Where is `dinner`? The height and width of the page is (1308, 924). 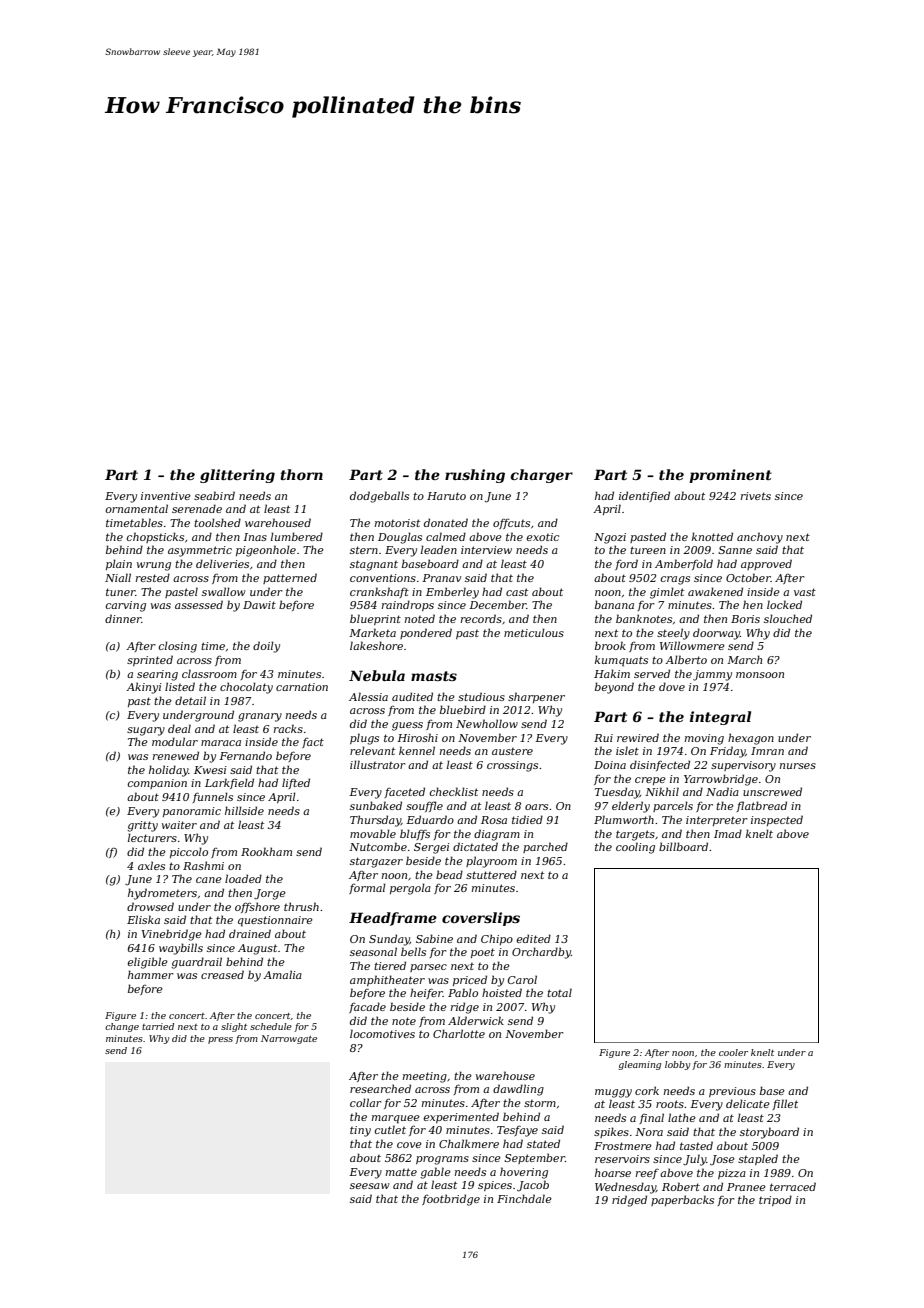 dinner is located at coordinates (123, 618).
